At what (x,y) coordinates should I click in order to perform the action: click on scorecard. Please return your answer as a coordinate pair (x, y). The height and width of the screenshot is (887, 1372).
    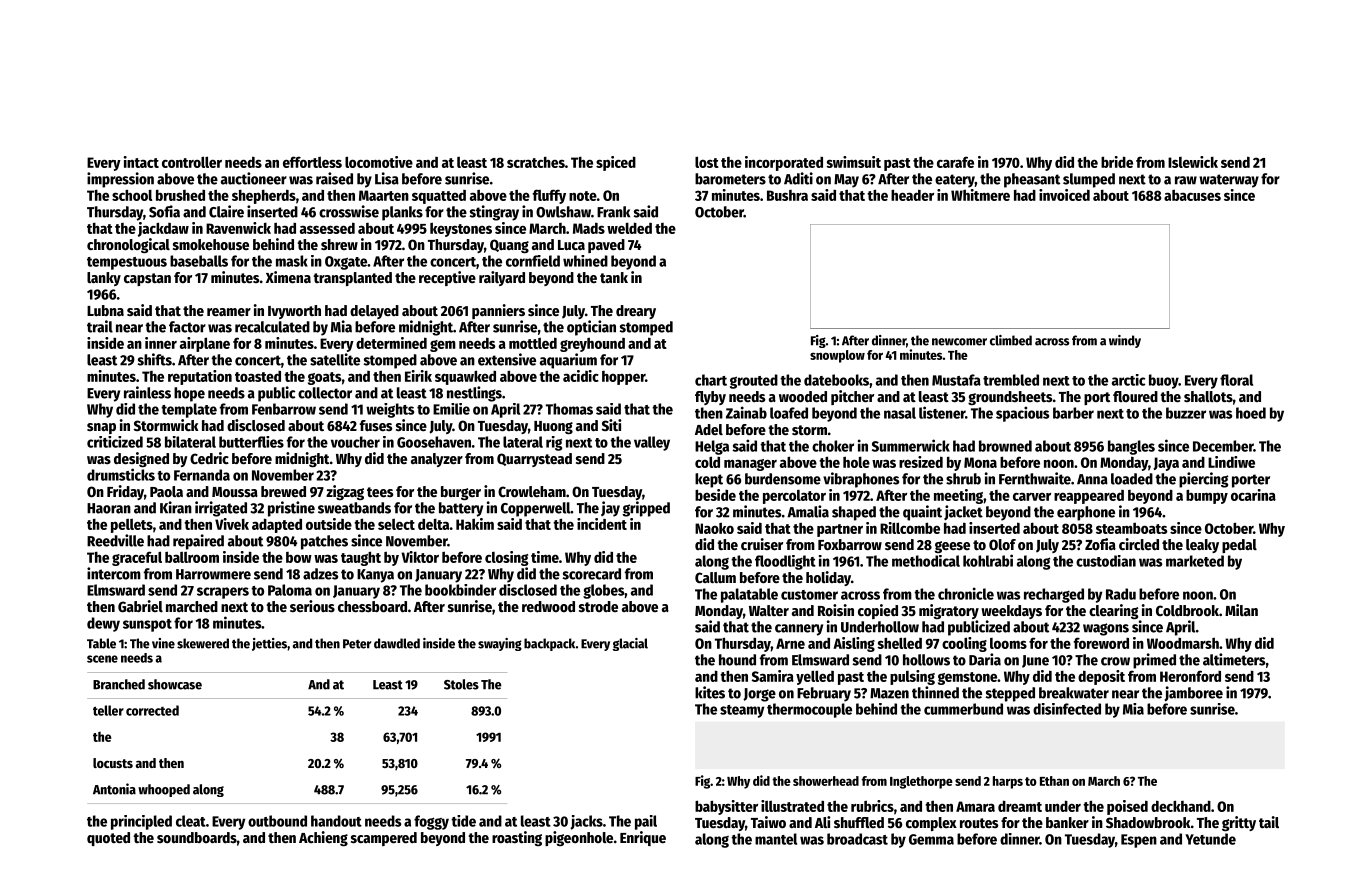
    Looking at the image, I should click on (592, 574).
